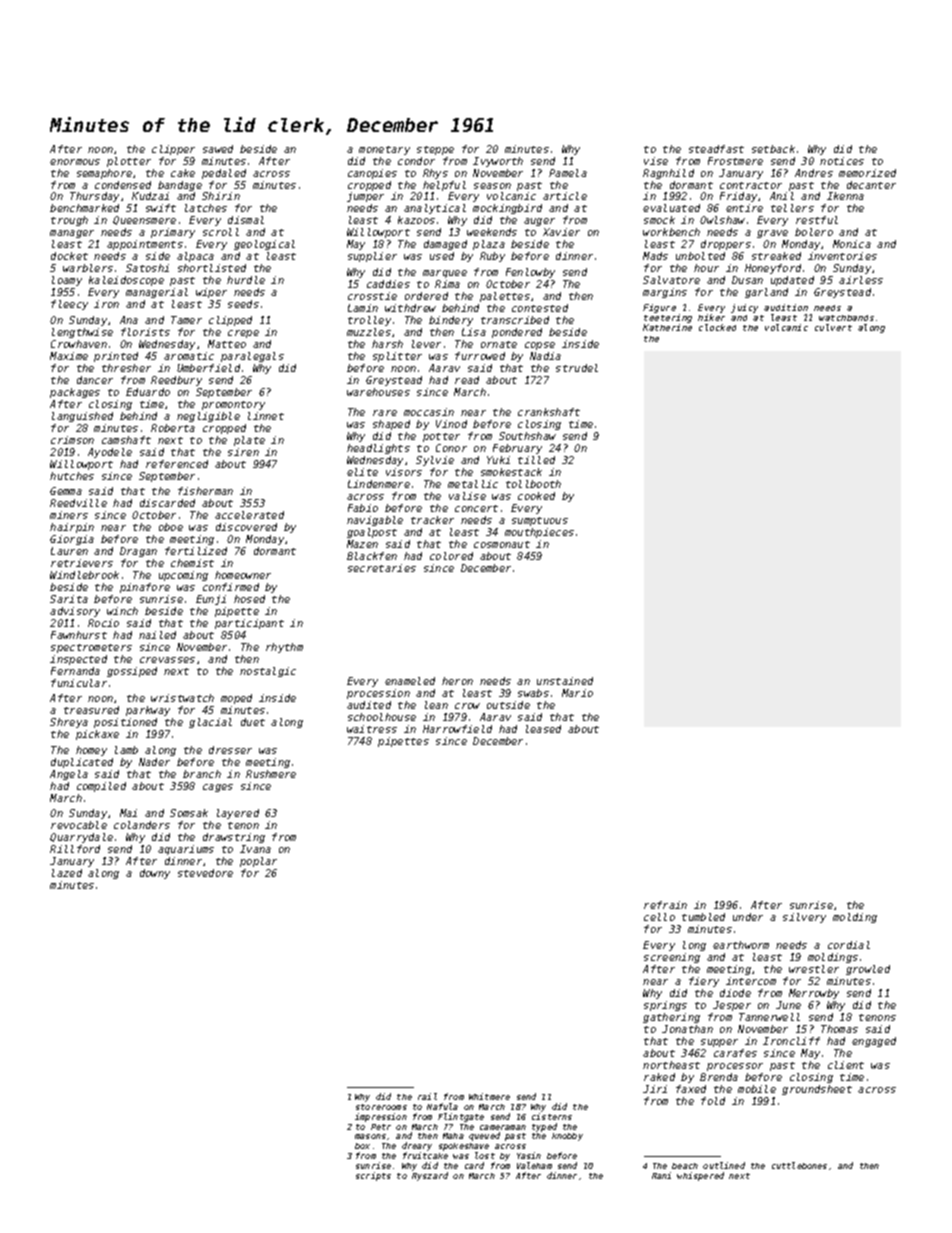  Describe the element at coordinates (82, 417) in the image. I see `languished` at that location.
